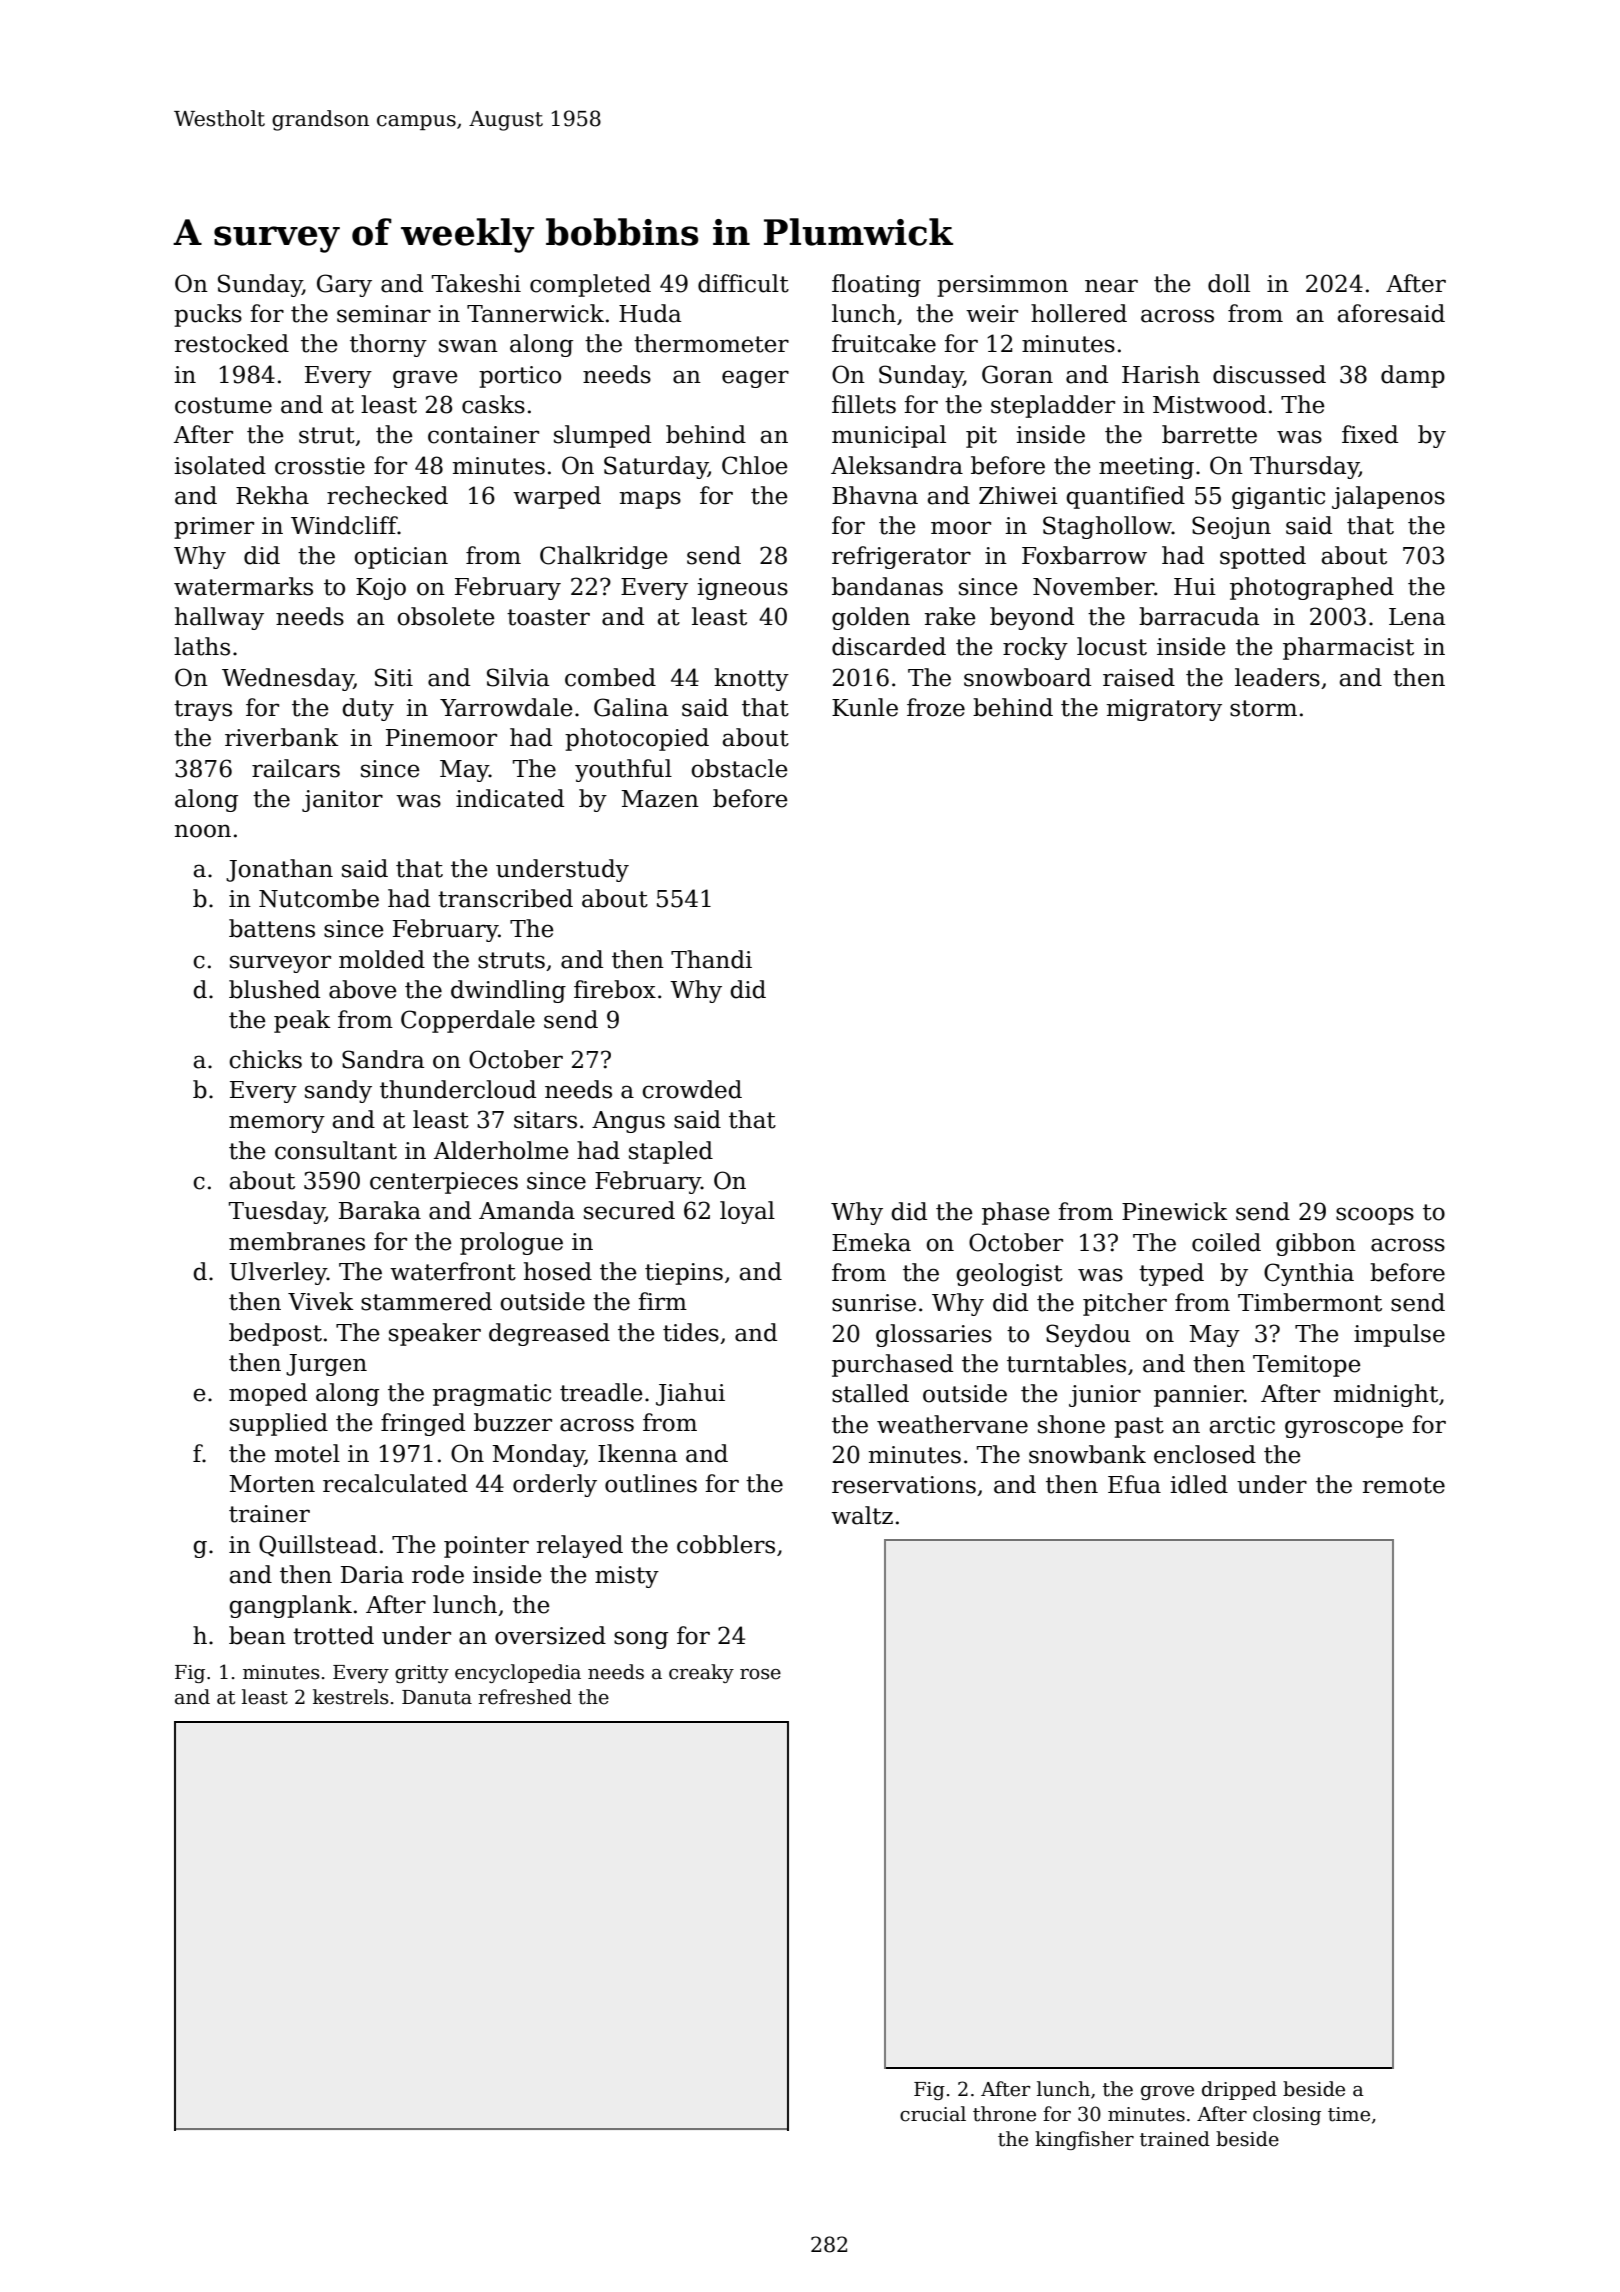  I want to click on Danuta, so click(437, 1697).
